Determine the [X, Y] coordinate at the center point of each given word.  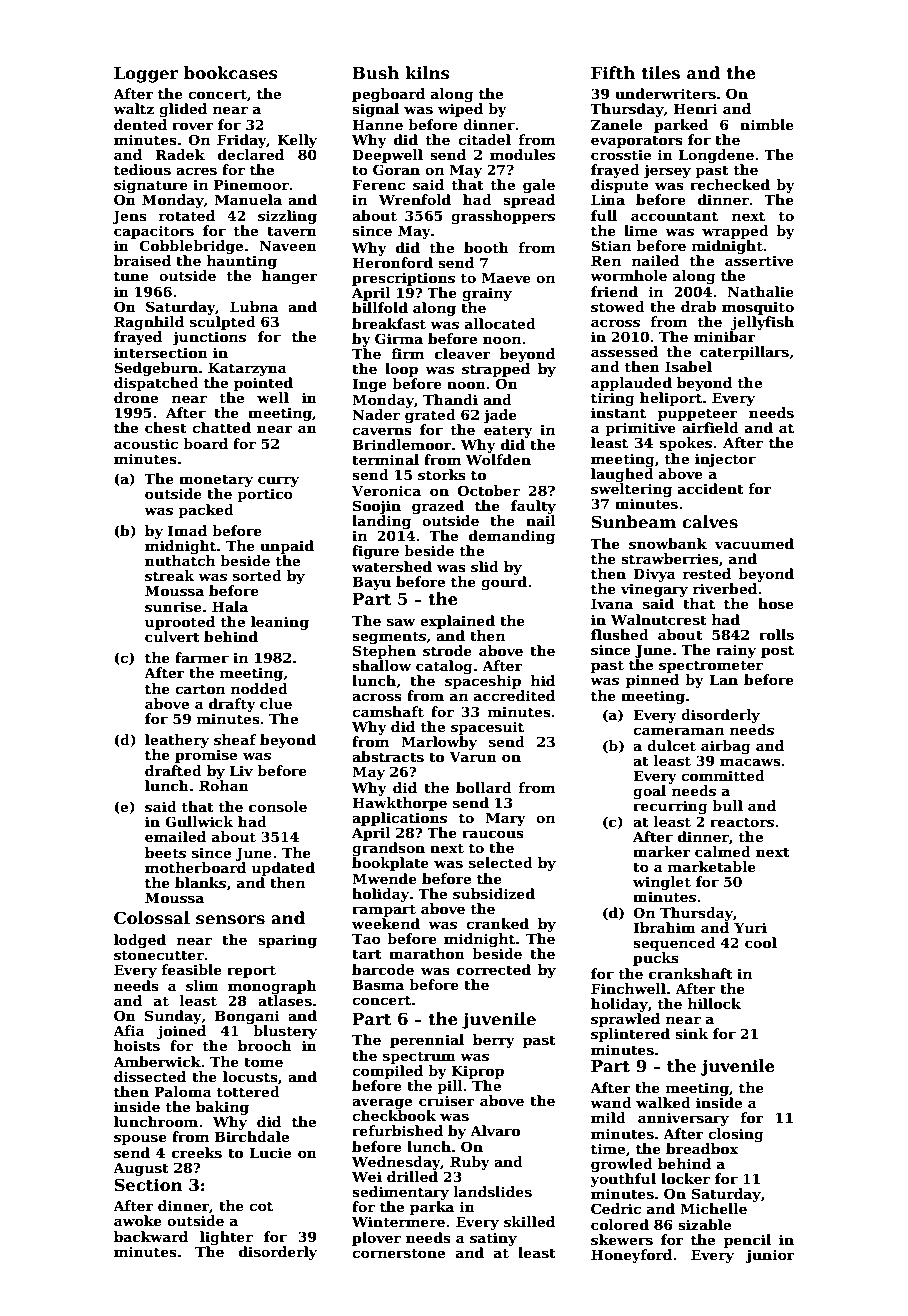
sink [692, 1033]
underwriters [665, 93]
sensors [230, 920]
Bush [375, 73]
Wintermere [398, 1221]
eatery [508, 431]
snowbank [668, 543]
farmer [202, 657]
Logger [146, 75]
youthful [623, 1180]
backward [151, 1236]
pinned [652, 681]
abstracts [388, 756]
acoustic [146, 443]
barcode [383, 969]
